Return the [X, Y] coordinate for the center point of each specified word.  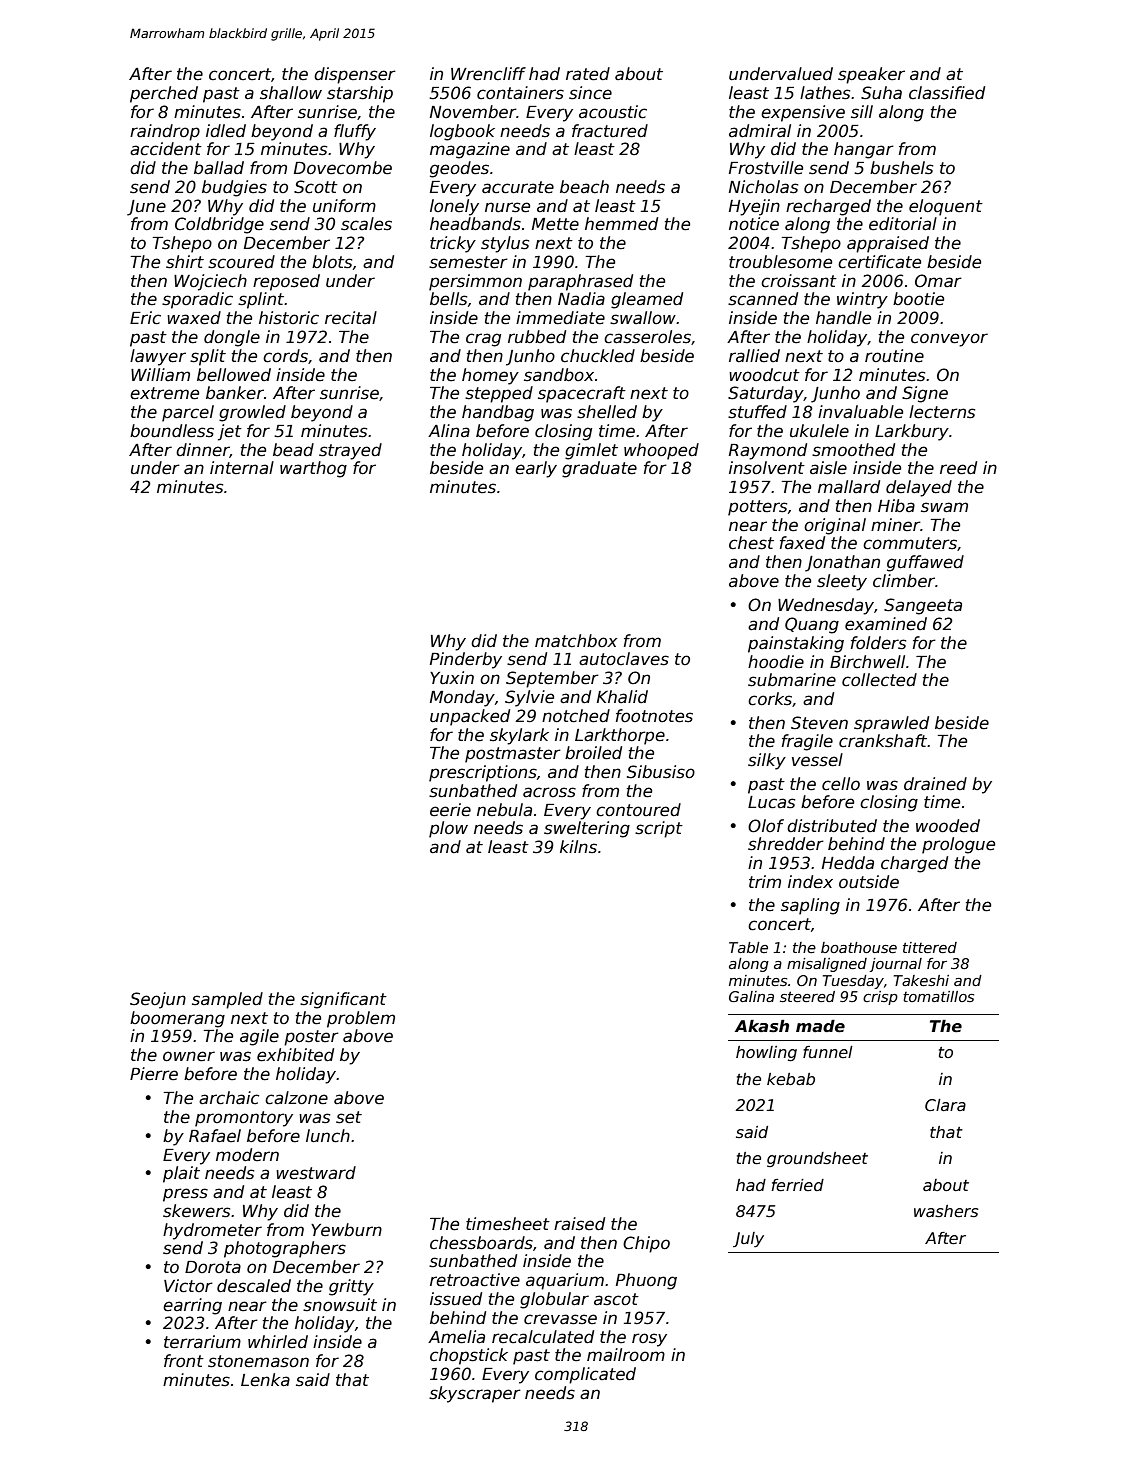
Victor [188, 1286]
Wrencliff [488, 74]
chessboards [481, 1243]
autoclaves [624, 659]
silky [767, 761]
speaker [871, 75]
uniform [344, 206]
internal [242, 468]
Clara [945, 1105]
